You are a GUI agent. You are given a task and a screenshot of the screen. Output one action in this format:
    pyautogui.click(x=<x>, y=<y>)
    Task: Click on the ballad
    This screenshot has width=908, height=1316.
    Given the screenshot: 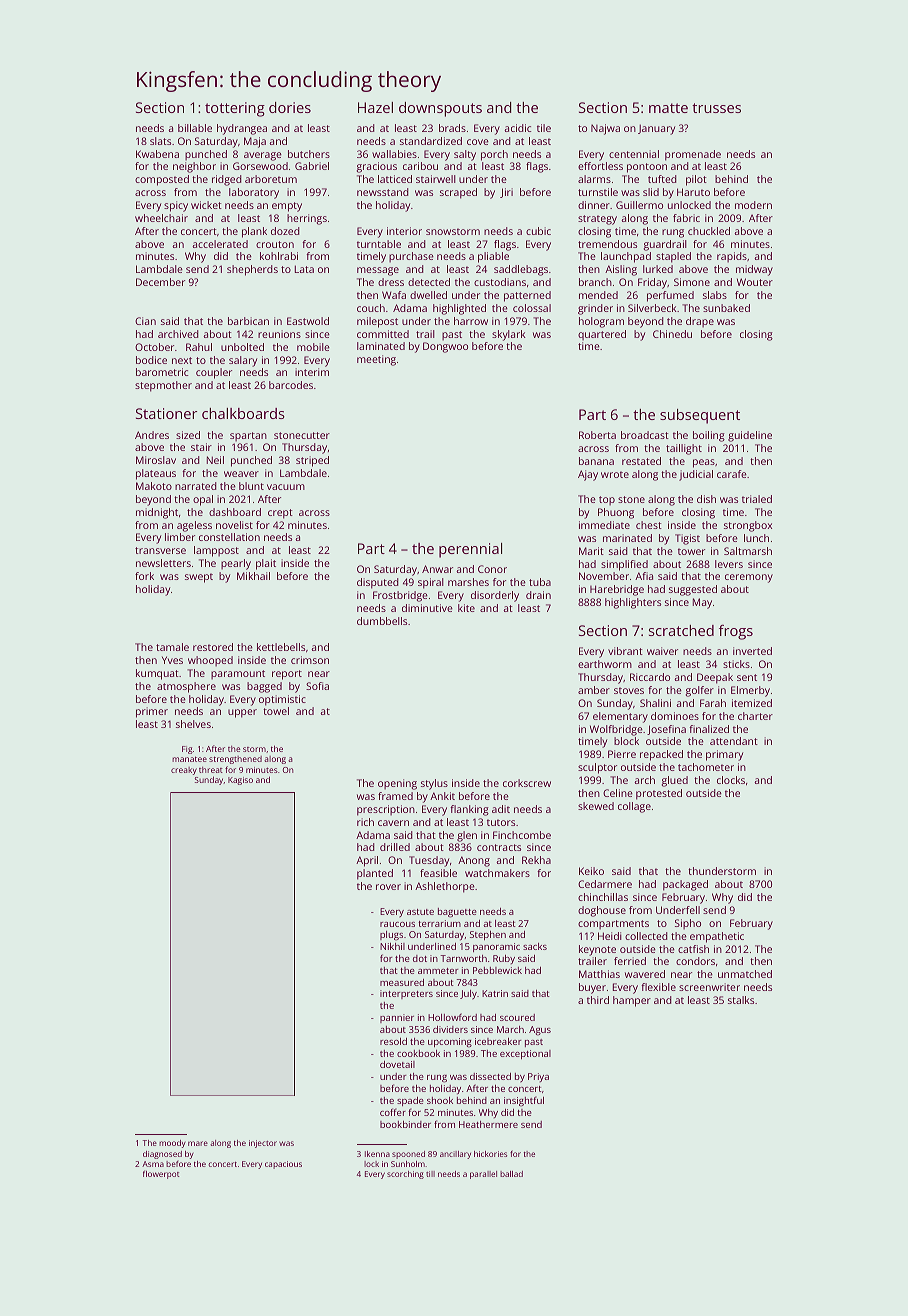 What is the action you would take?
    pyautogui.click(x=511, y=1174)
